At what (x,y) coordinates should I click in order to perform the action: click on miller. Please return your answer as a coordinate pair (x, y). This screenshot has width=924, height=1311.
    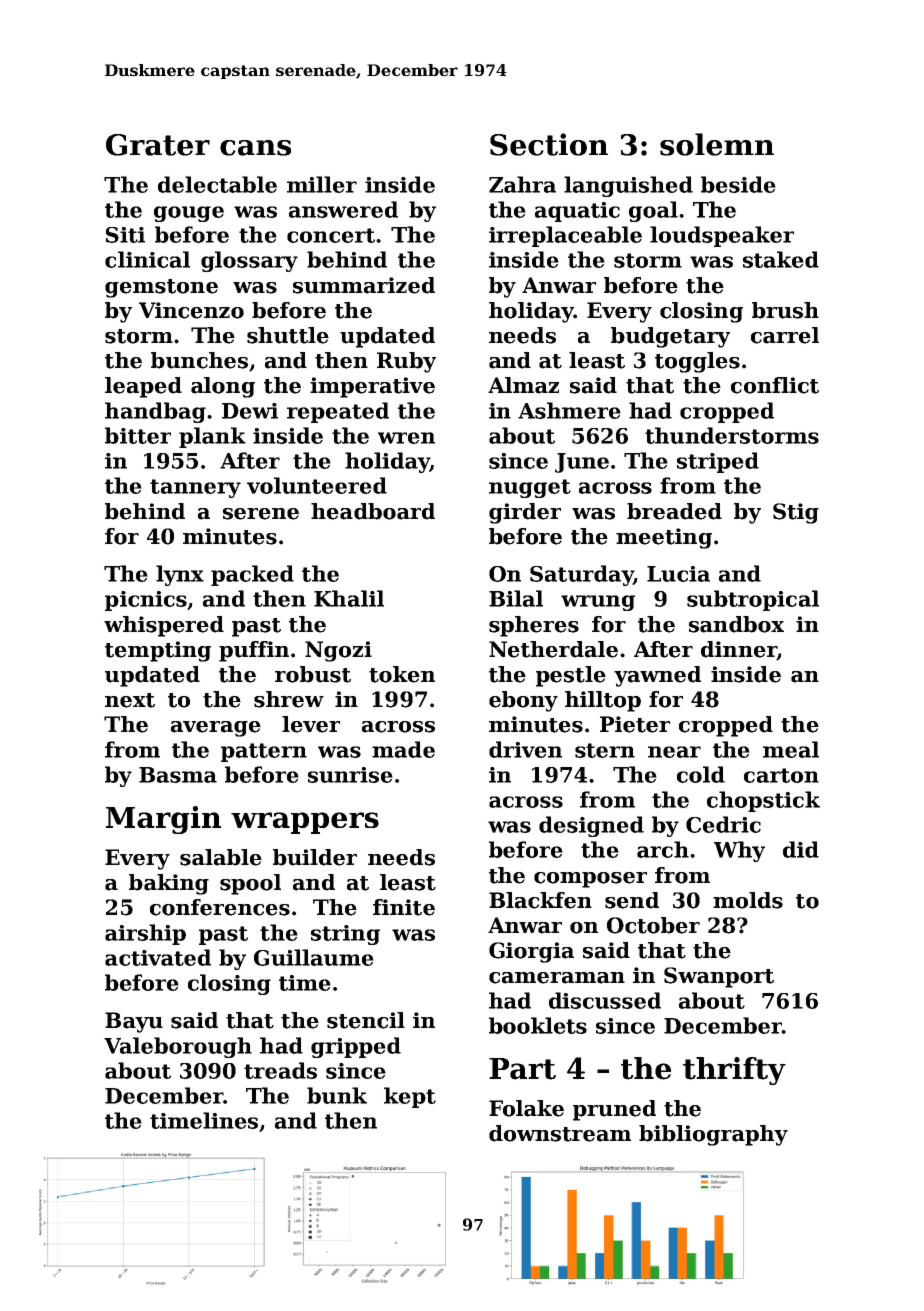
    Looking at the image, I should click on (322, 184).
